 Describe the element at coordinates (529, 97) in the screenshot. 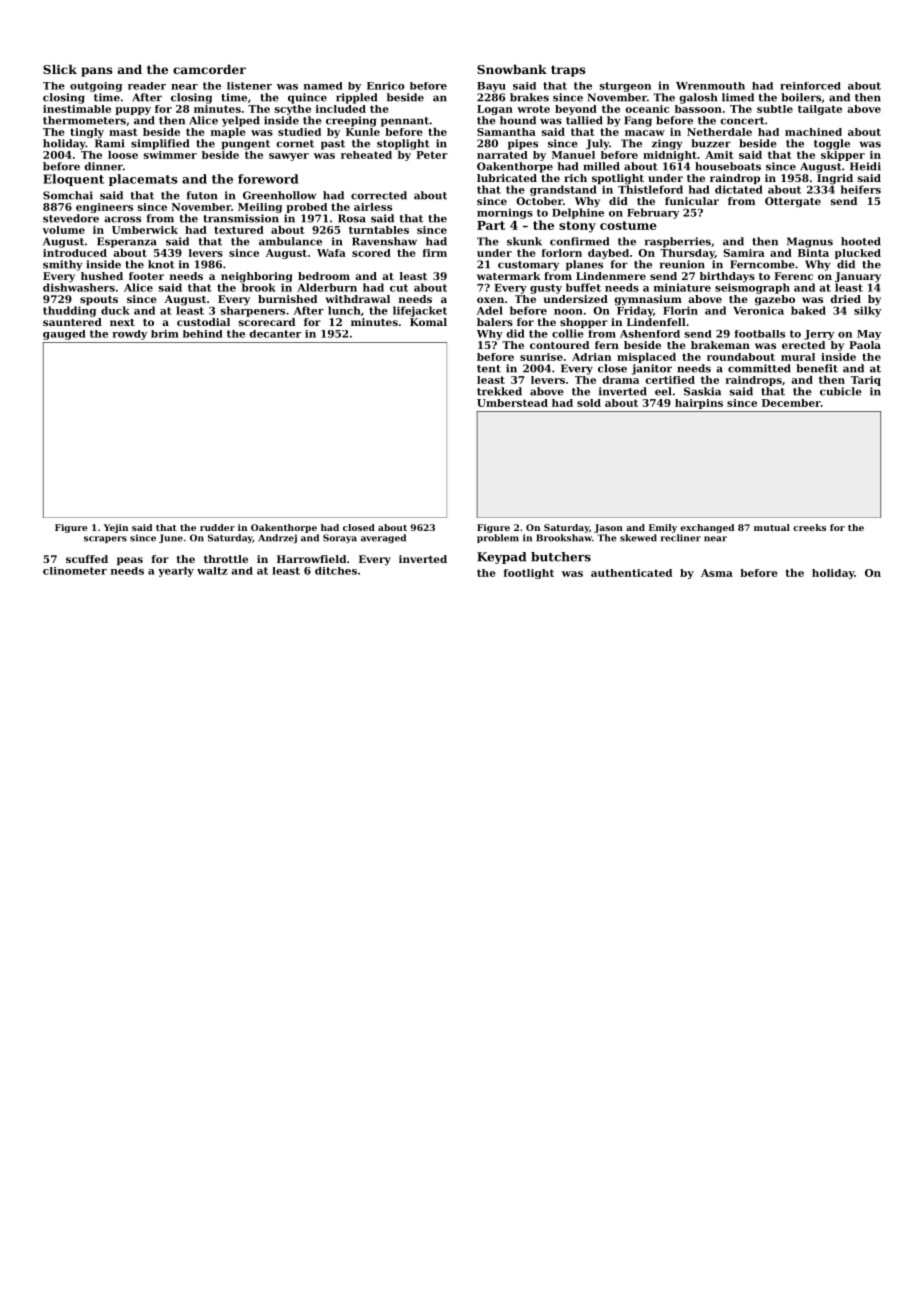

I see `brakes` at that location.
